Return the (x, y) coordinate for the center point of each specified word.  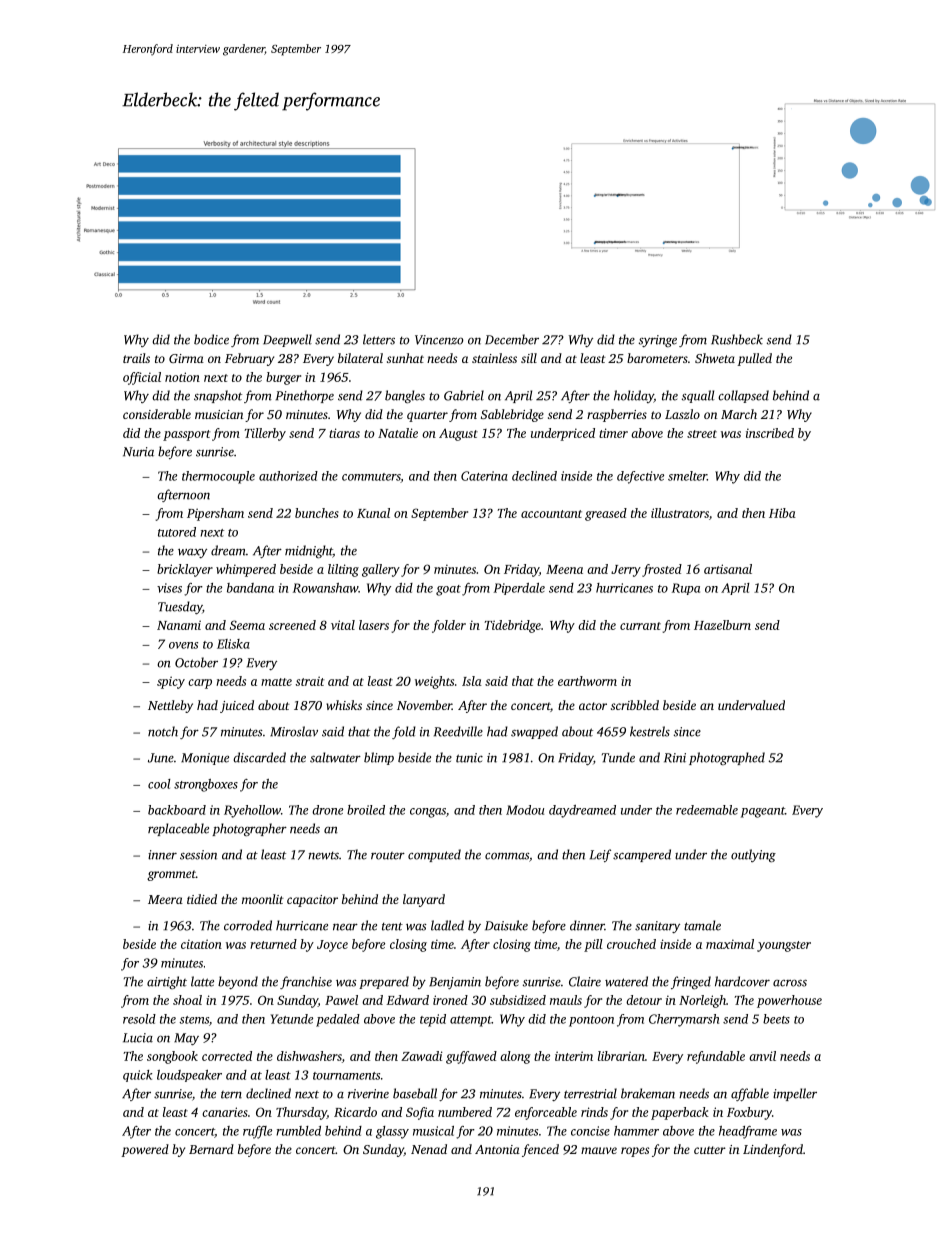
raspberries (617, 415)
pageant (763, 812)
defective (640, 477)
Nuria (138, 452)
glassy (392, 1132)
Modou (525, 810)
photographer (249, 829)
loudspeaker (189, 1076)
